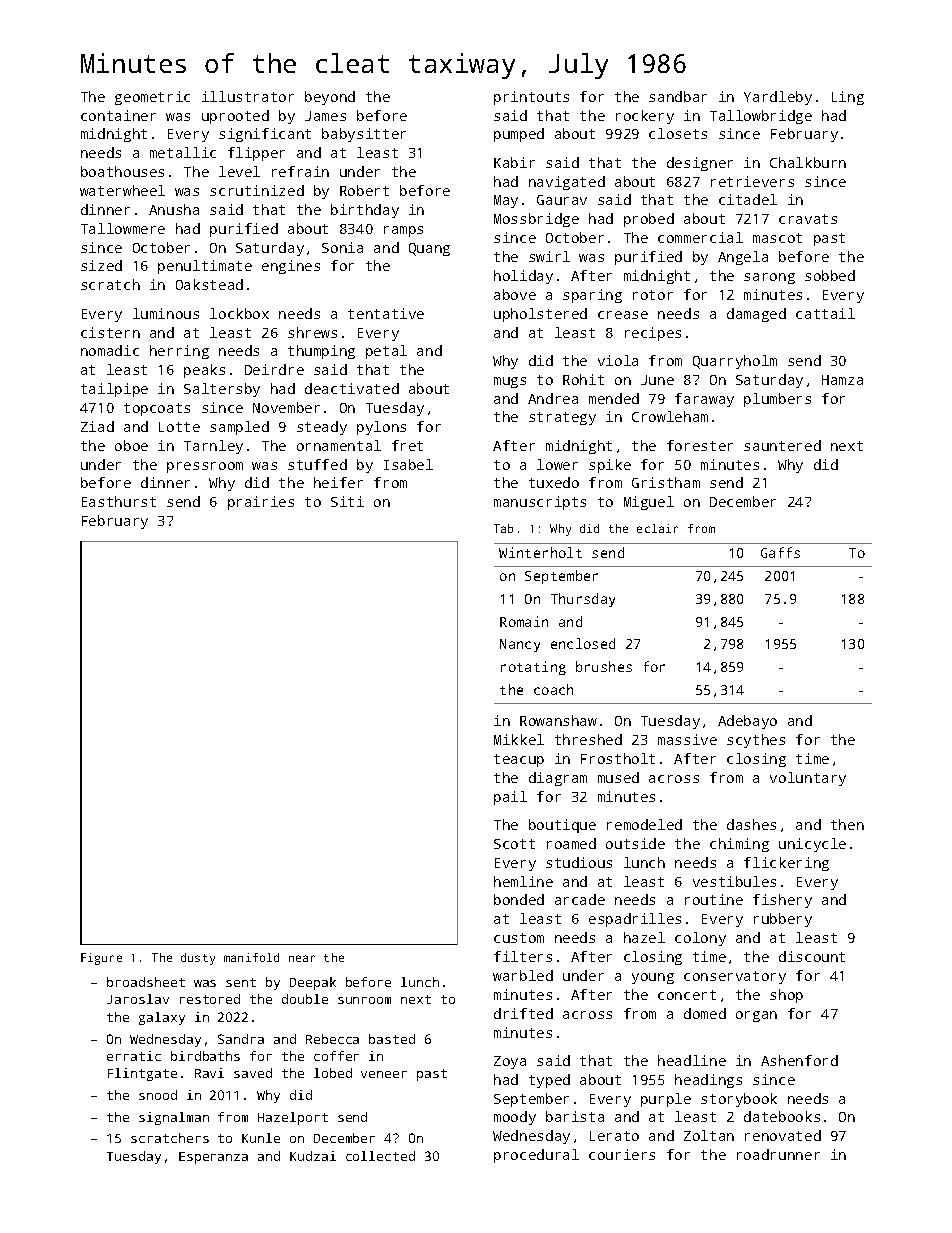 Image resolution: width=952 pixels, height=1233 pixels. What do you see at coordinates (786, 996) in the image?
I see `shop` at bounding box center [786, 996].
